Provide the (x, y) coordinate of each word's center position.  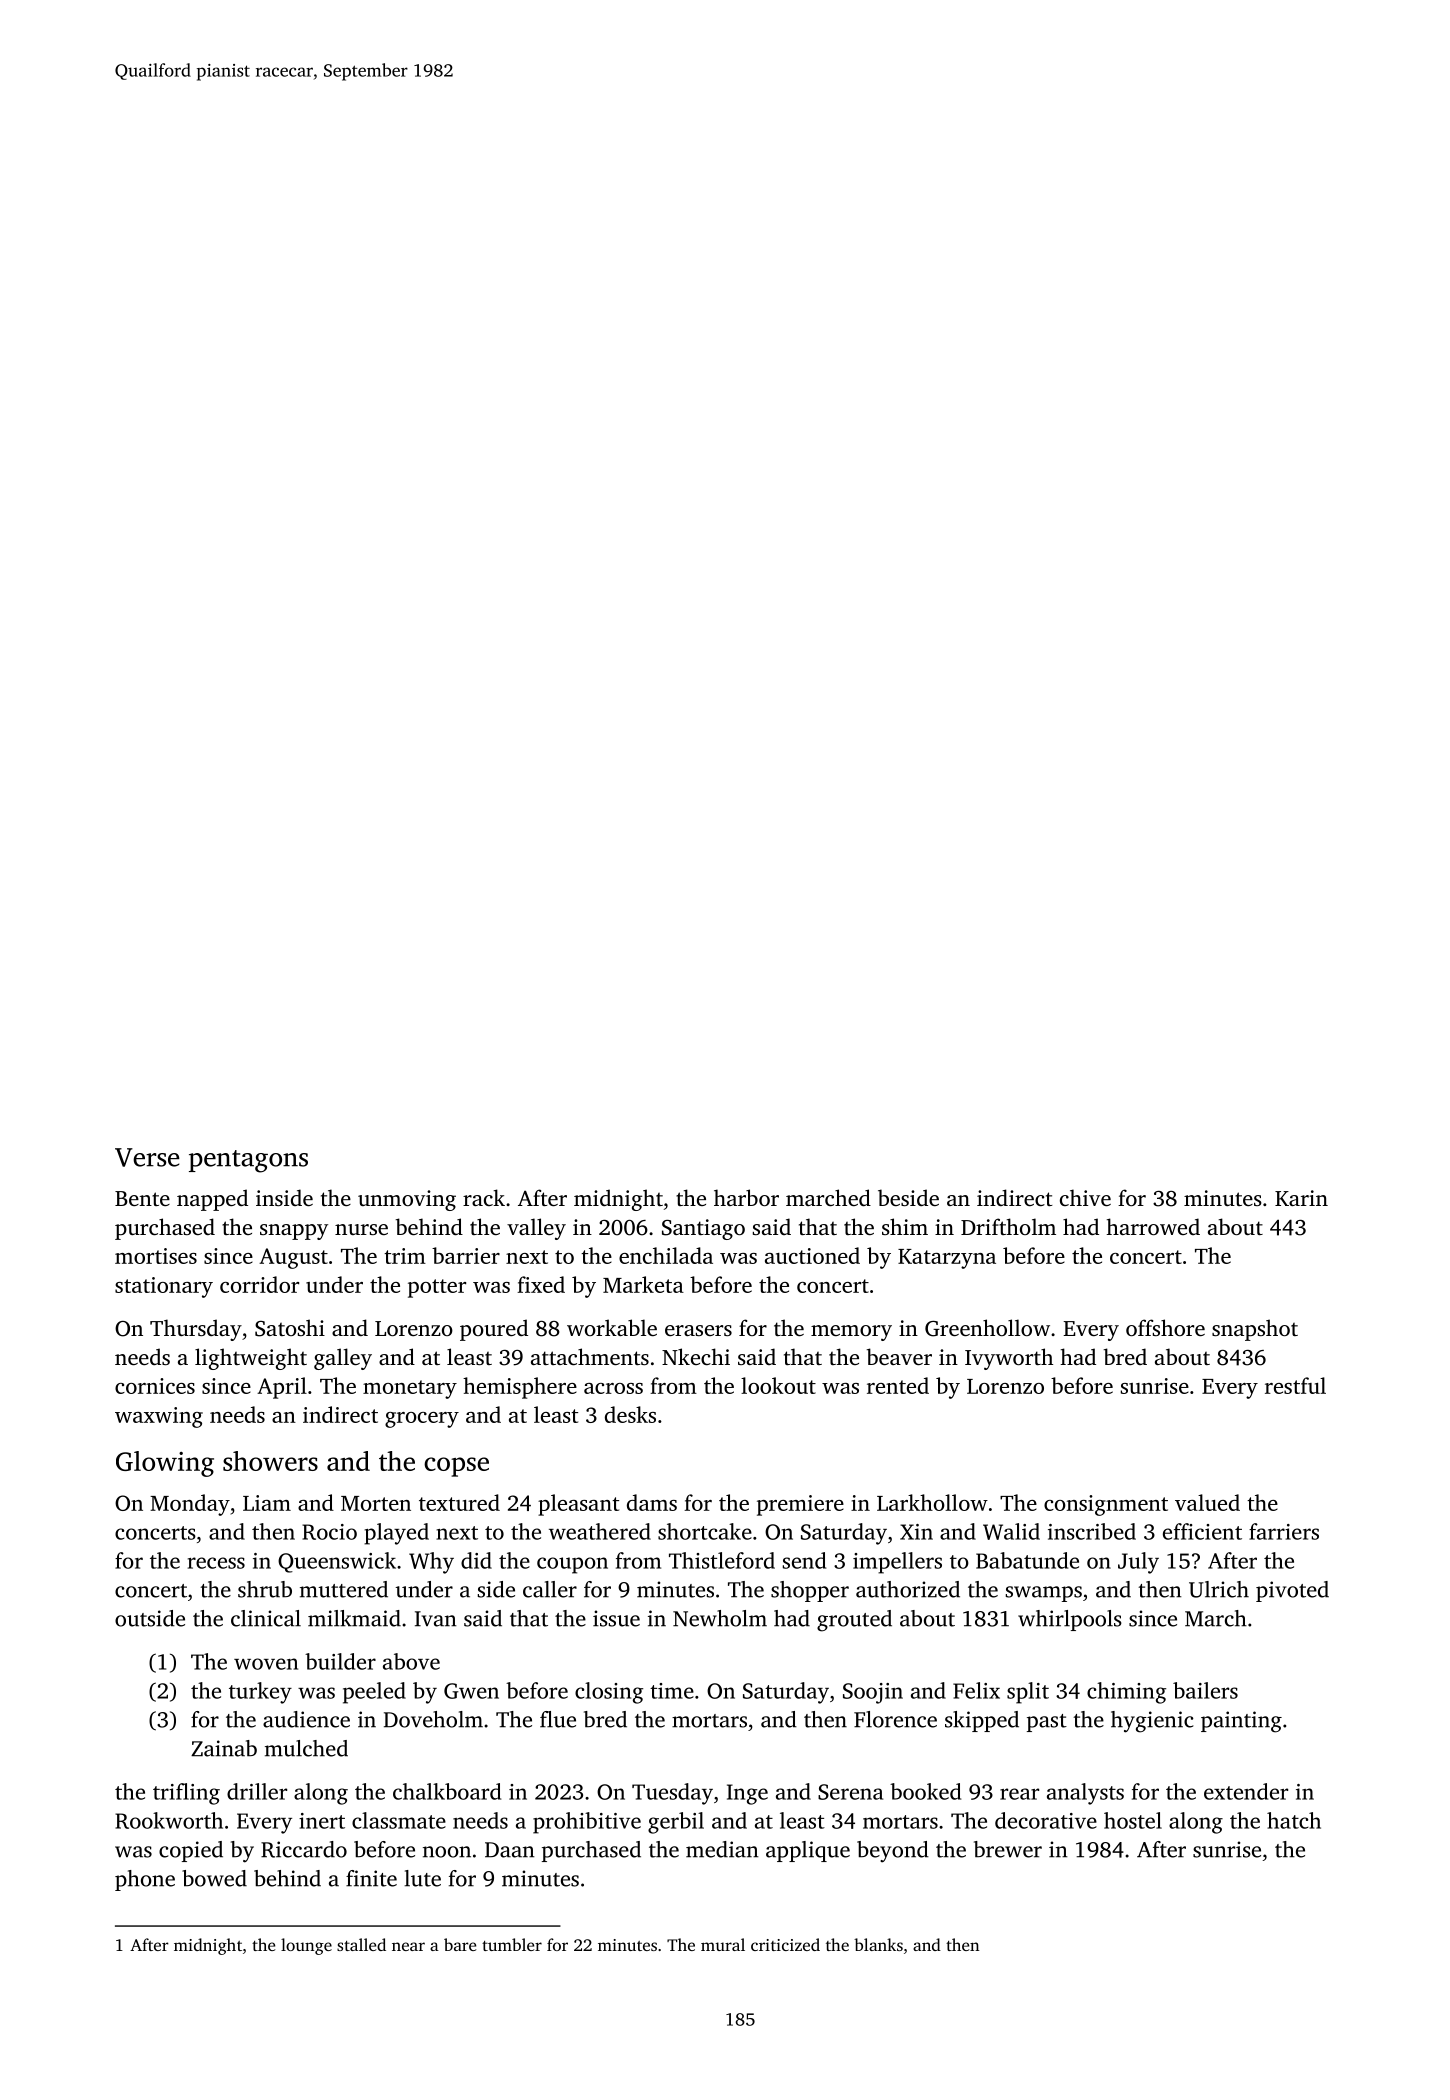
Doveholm (433, 1719)
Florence (895, 1719)
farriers (1284, 1531)
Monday (190, 1505)
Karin (1301, 1198)
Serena (850, 1792)
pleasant (578, 1505)
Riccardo (304, 1849)
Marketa (643, 1284)
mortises (156, 1256)
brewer (1008, 1849)
